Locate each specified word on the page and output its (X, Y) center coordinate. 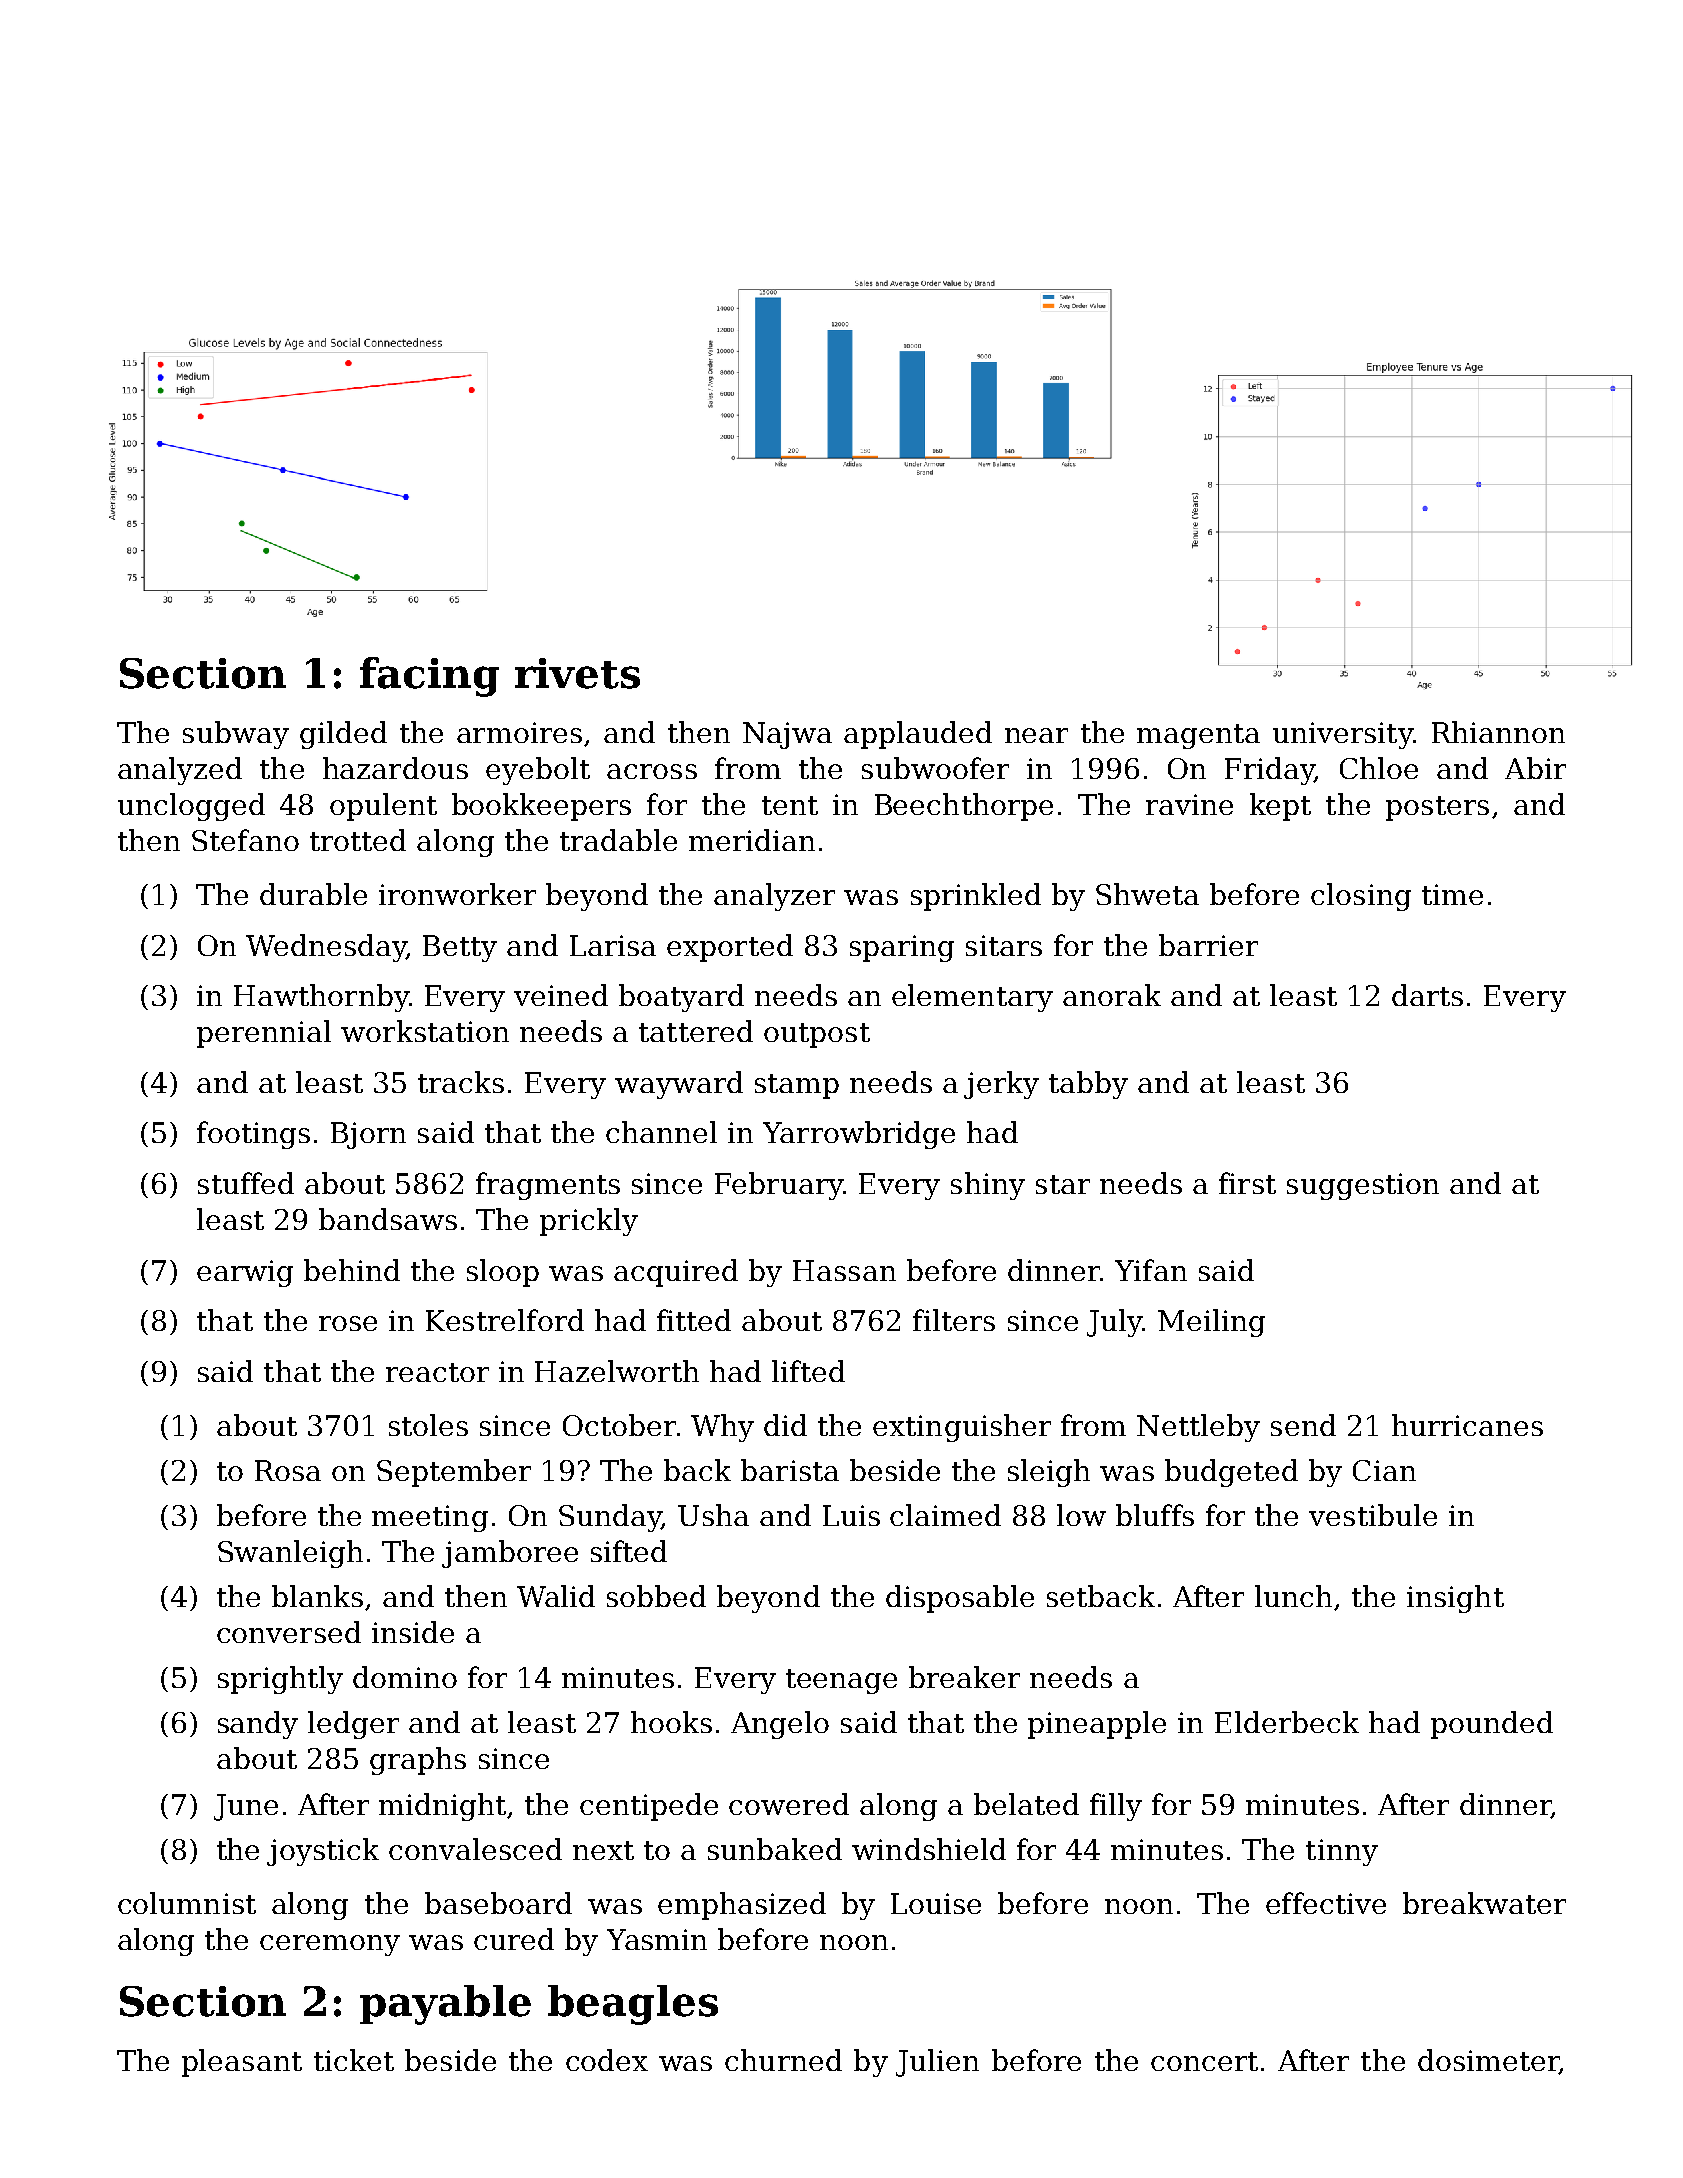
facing (429, 677)
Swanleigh (290, 1554)
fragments (548, 1186)
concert (1204, 2061)
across (652, 771)
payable (445, 2005)
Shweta (1147, 894)
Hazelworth (617, 1371)
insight (1455, 1599)
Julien (937, 2063)
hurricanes (1467, 1425)
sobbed (656, 1596)
